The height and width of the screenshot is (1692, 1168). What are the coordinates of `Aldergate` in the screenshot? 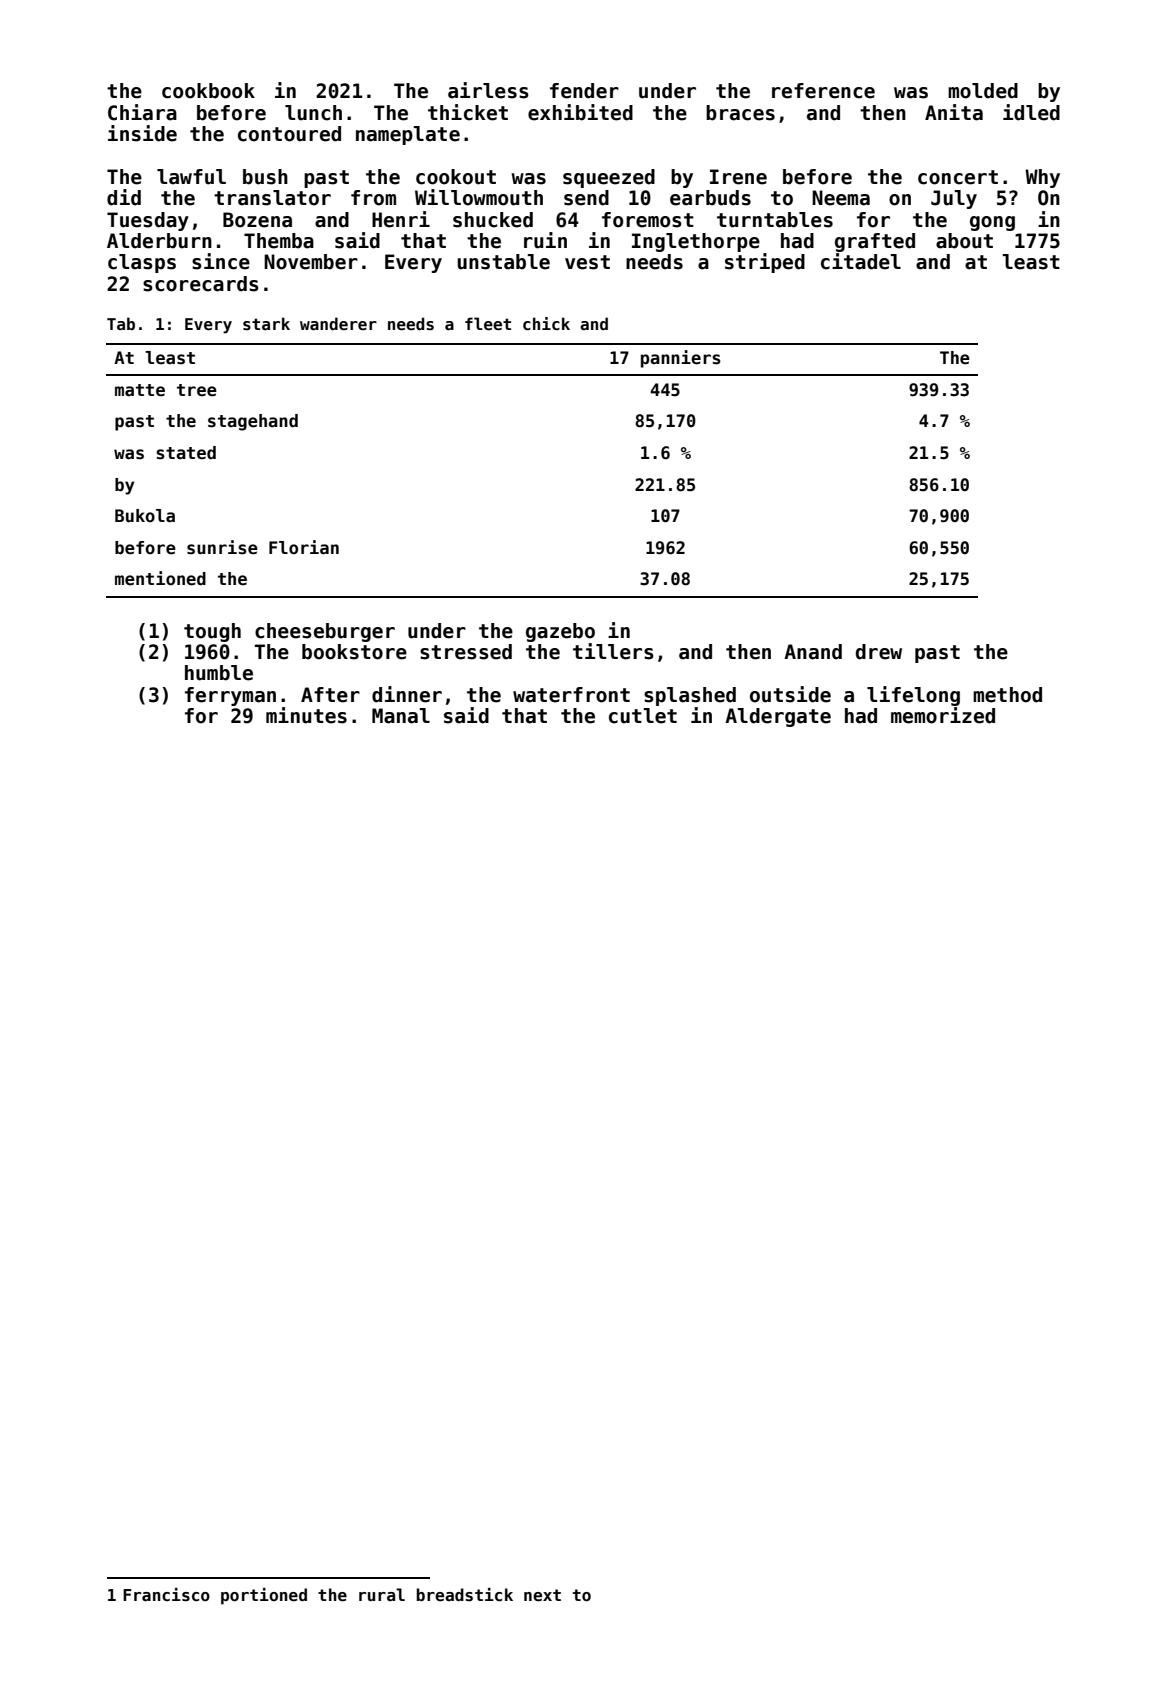 It's located at (778, 717).
